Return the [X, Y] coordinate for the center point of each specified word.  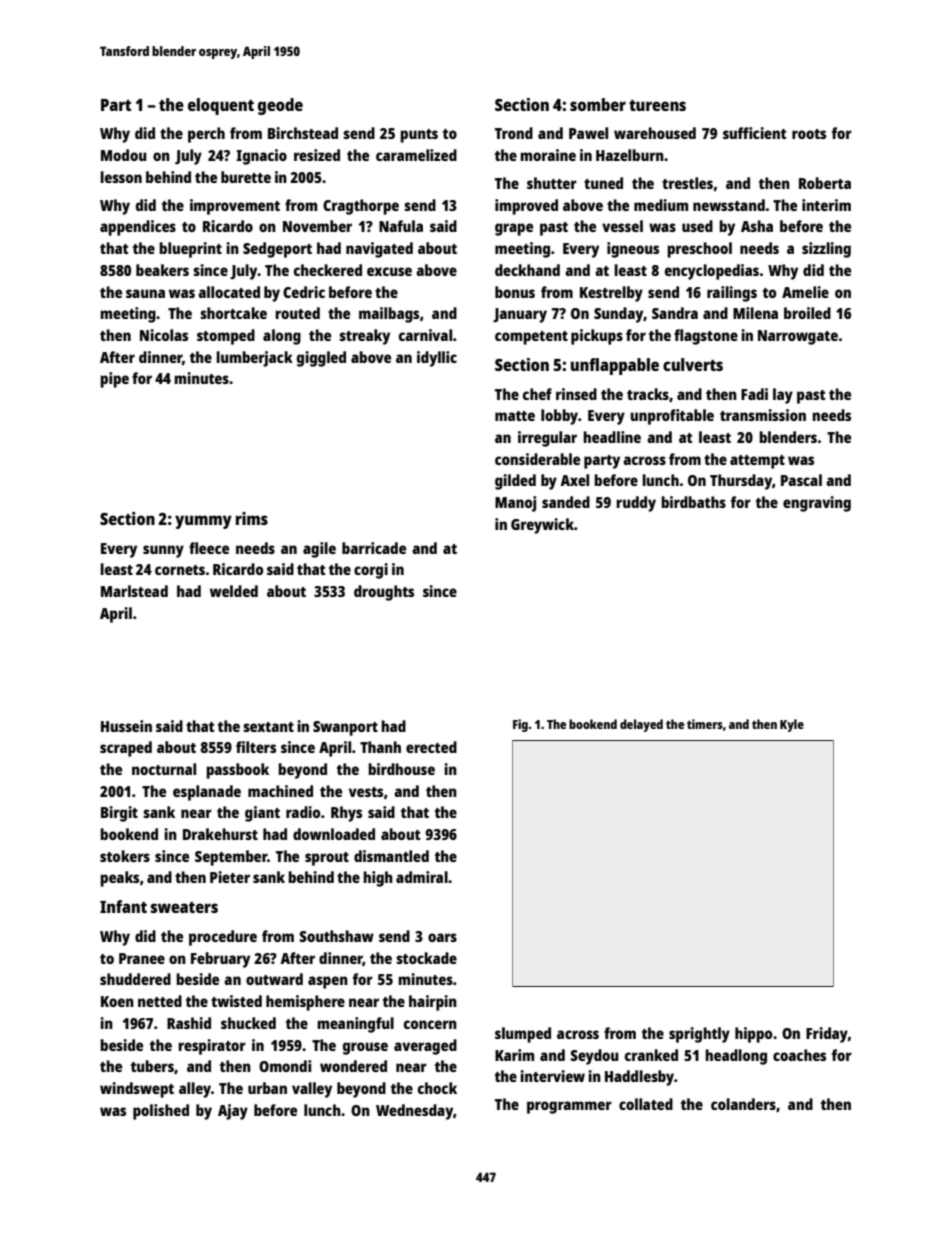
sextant [268, 727]
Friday [827, 1035]
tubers [152, 1066]
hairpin [433, 1003]
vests [366, 792]
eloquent [221, 106]
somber [598, 104]
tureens [657, 105]
